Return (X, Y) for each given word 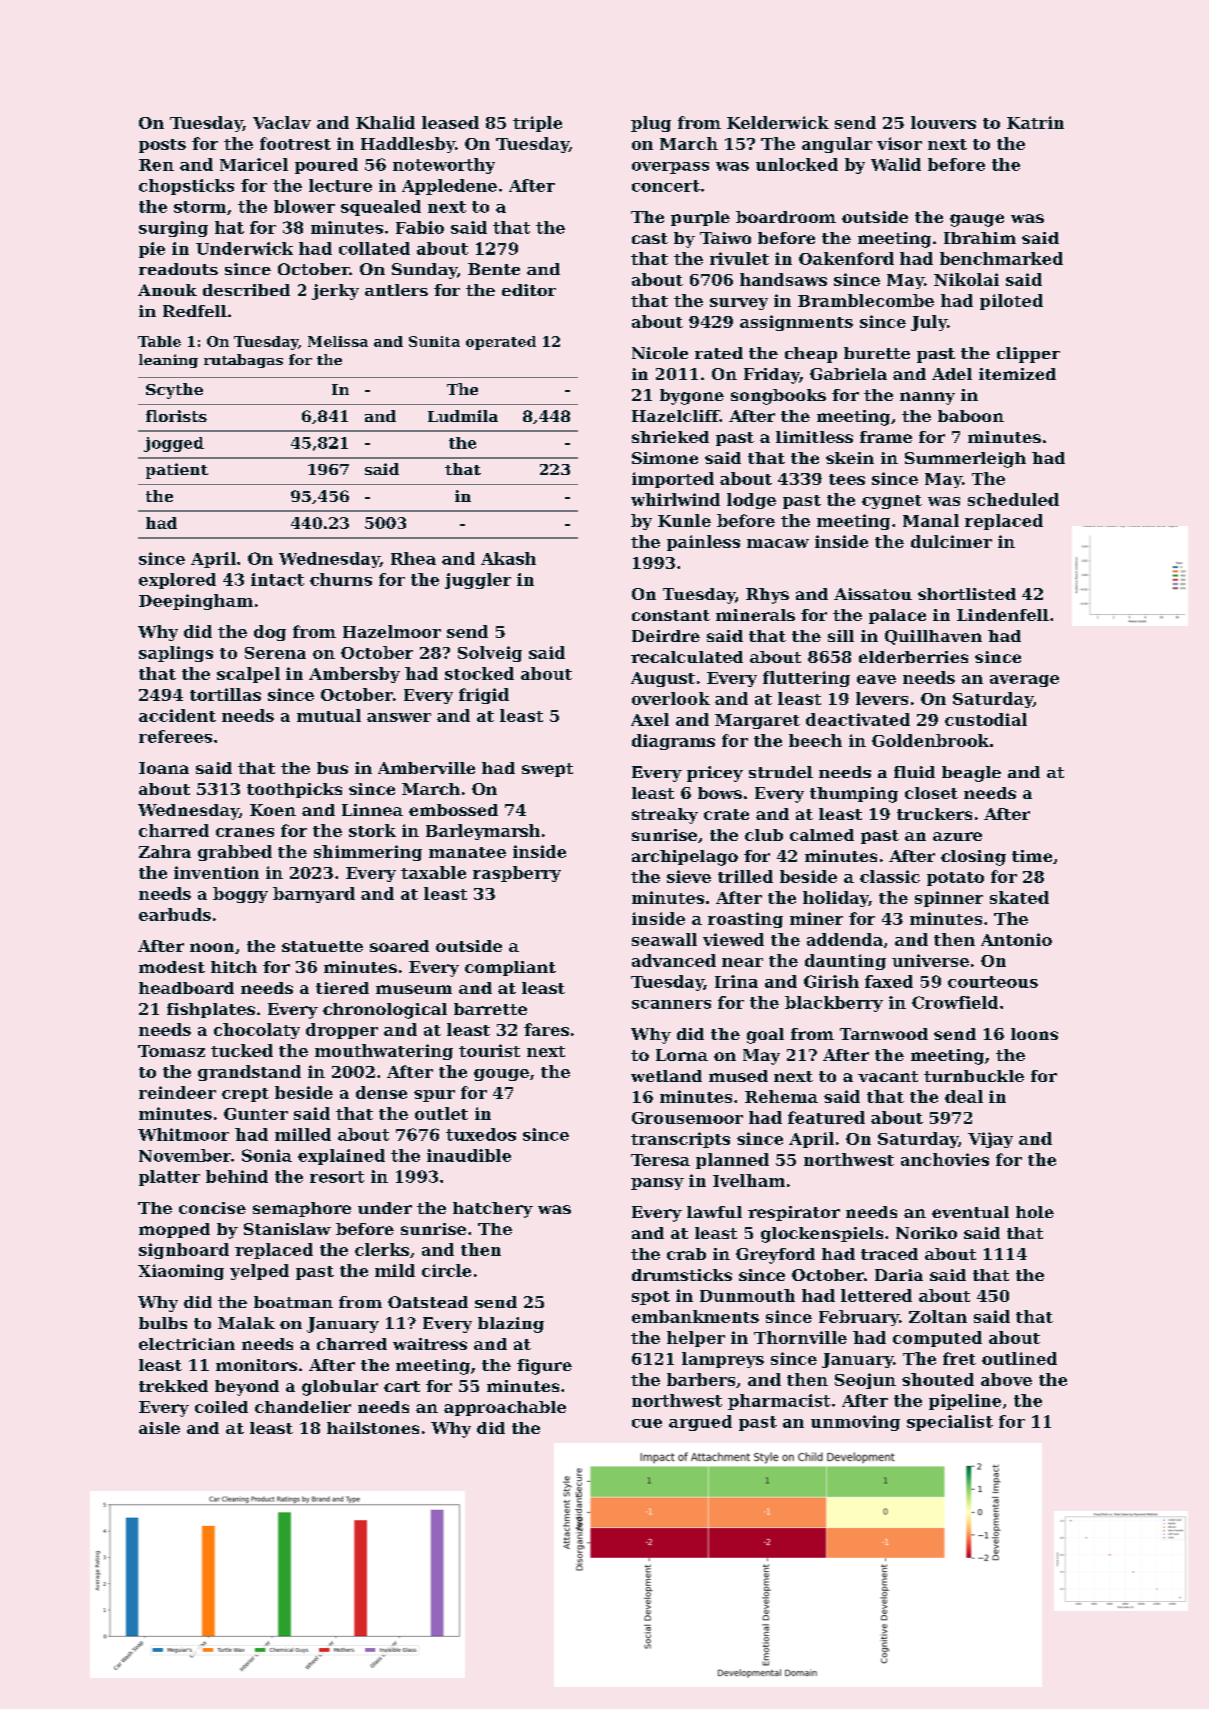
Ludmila (463, 416)
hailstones (373, 1428)
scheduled (1013, 499)
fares (546, 1029)
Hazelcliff (675, 416)
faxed (889, 981)
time (1032, 856)
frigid (484, 696)
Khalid (385, 122)
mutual (329, 715)
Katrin (1035, 122)
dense (381, 1092)
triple (537, 124)
